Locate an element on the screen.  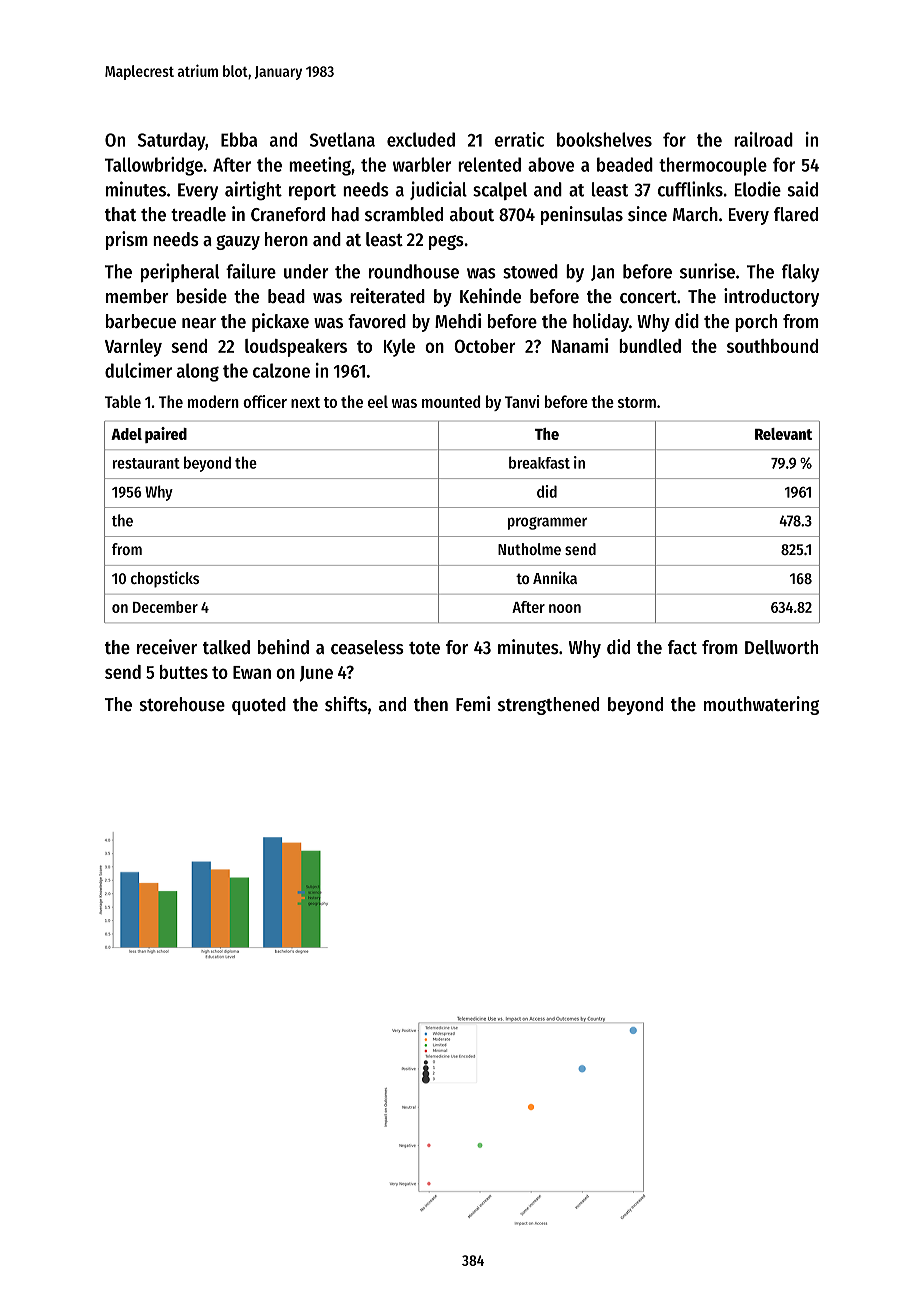
Annika is located at coordinates (555, 577).
